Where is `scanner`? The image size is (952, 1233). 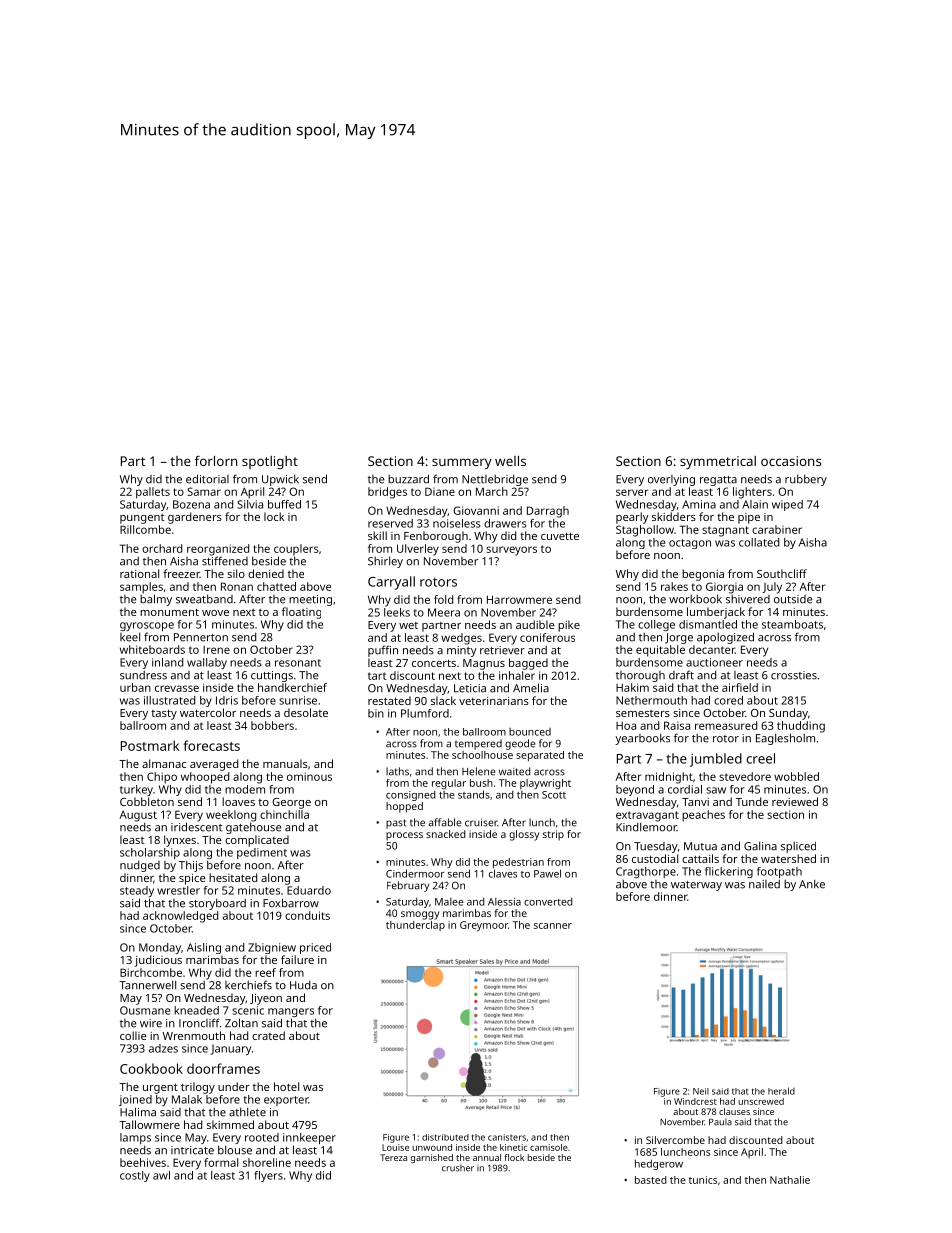
scanner is located at coordinates (553, 926).
